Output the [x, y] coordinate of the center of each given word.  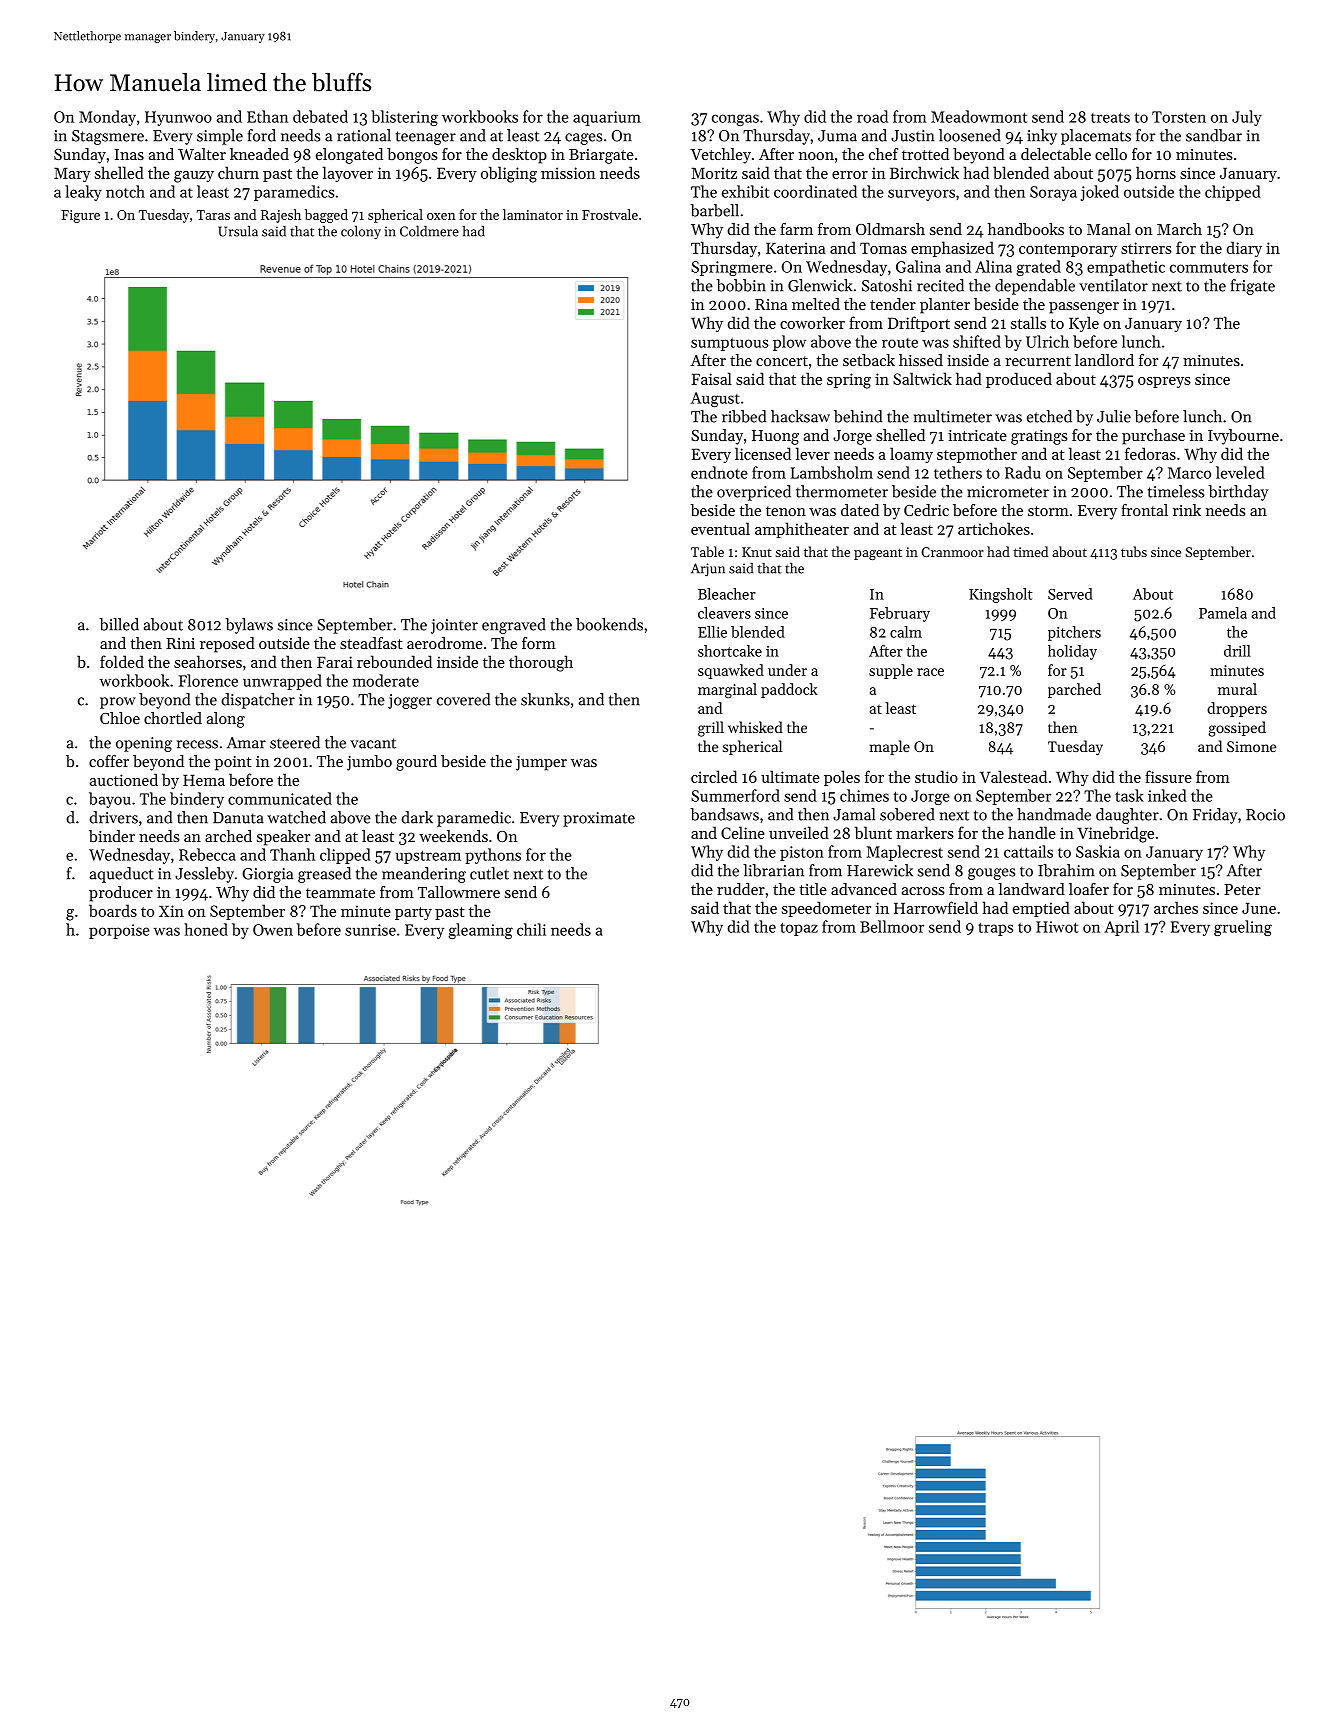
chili [531, 929]
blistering [404, 118]
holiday [1072, 652]
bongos [412, 156]
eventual [720, 528]
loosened [970, 135]
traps [996, 929]
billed [119, 624]
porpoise [119, 931]
